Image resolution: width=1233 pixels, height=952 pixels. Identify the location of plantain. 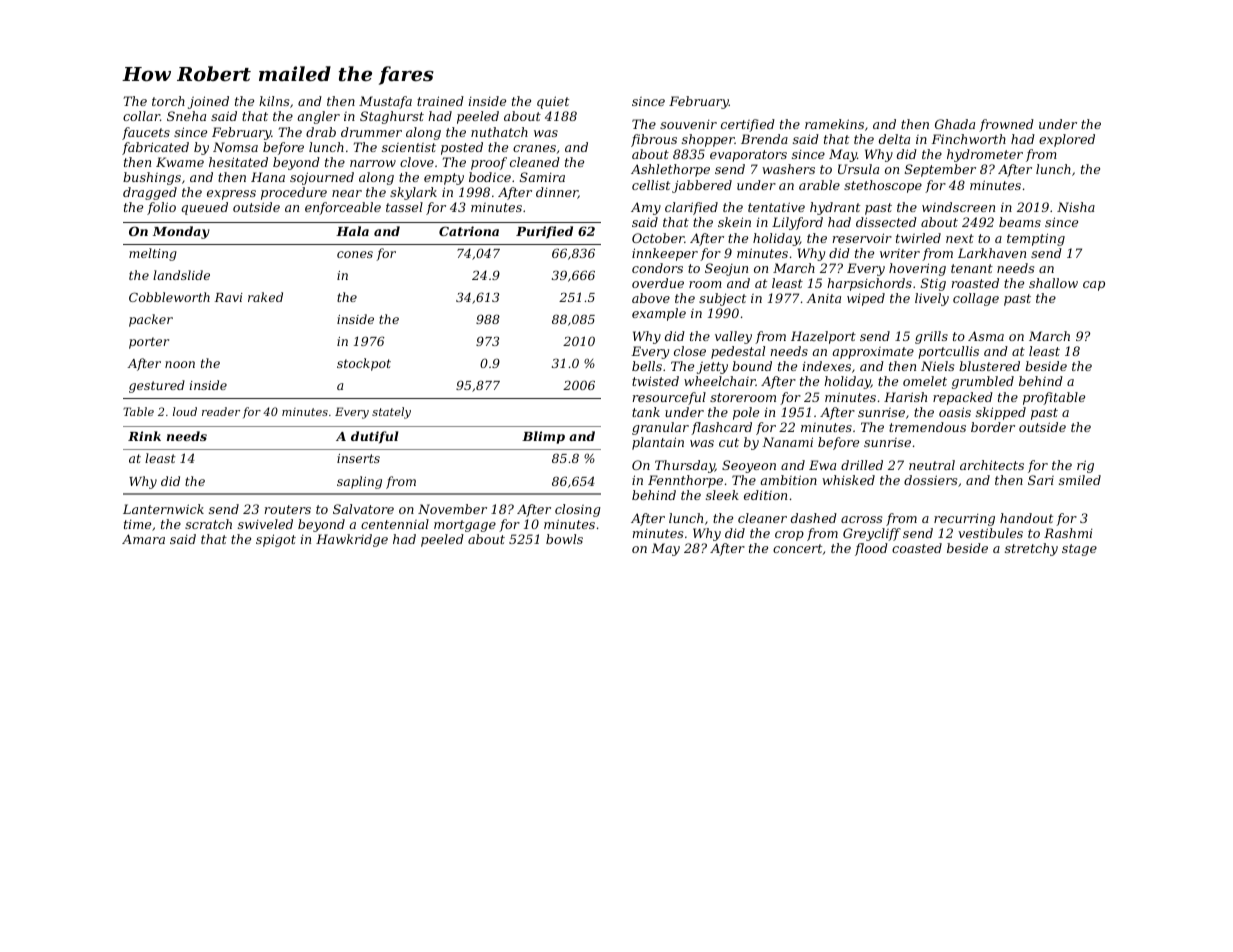
(658, 443).
